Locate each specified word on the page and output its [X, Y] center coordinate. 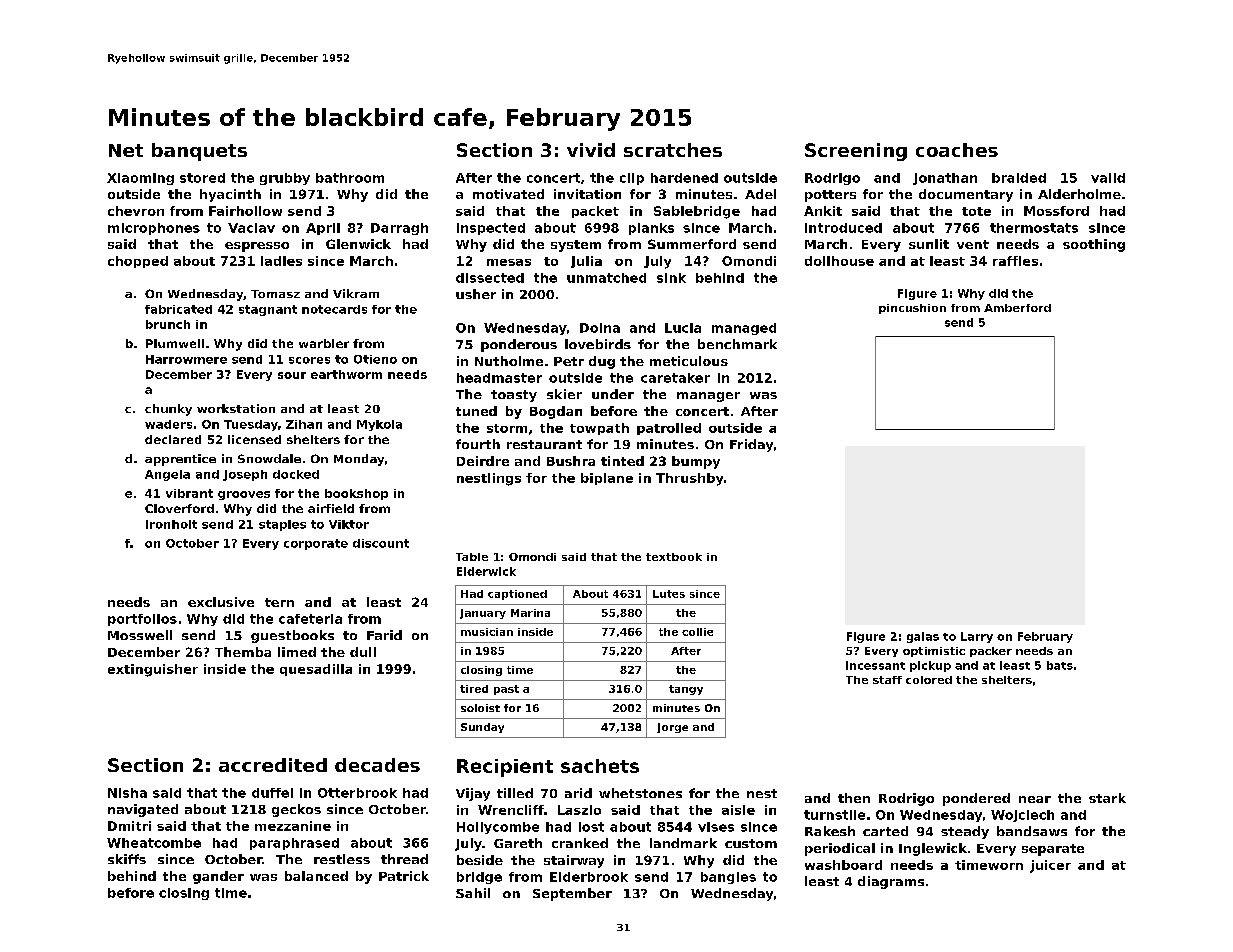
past [506, 690]
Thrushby [689, 479]
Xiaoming [140, 179]
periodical [840, 849]
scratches [673, 150]
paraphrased [294, 844]
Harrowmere [186, 359]
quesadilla [316, 670]
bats [1060, 665]
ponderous [519, 345]
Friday [751, 445]
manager [708, 397]
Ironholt [171, 524]
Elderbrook [589, 877]
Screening [856, 152]
